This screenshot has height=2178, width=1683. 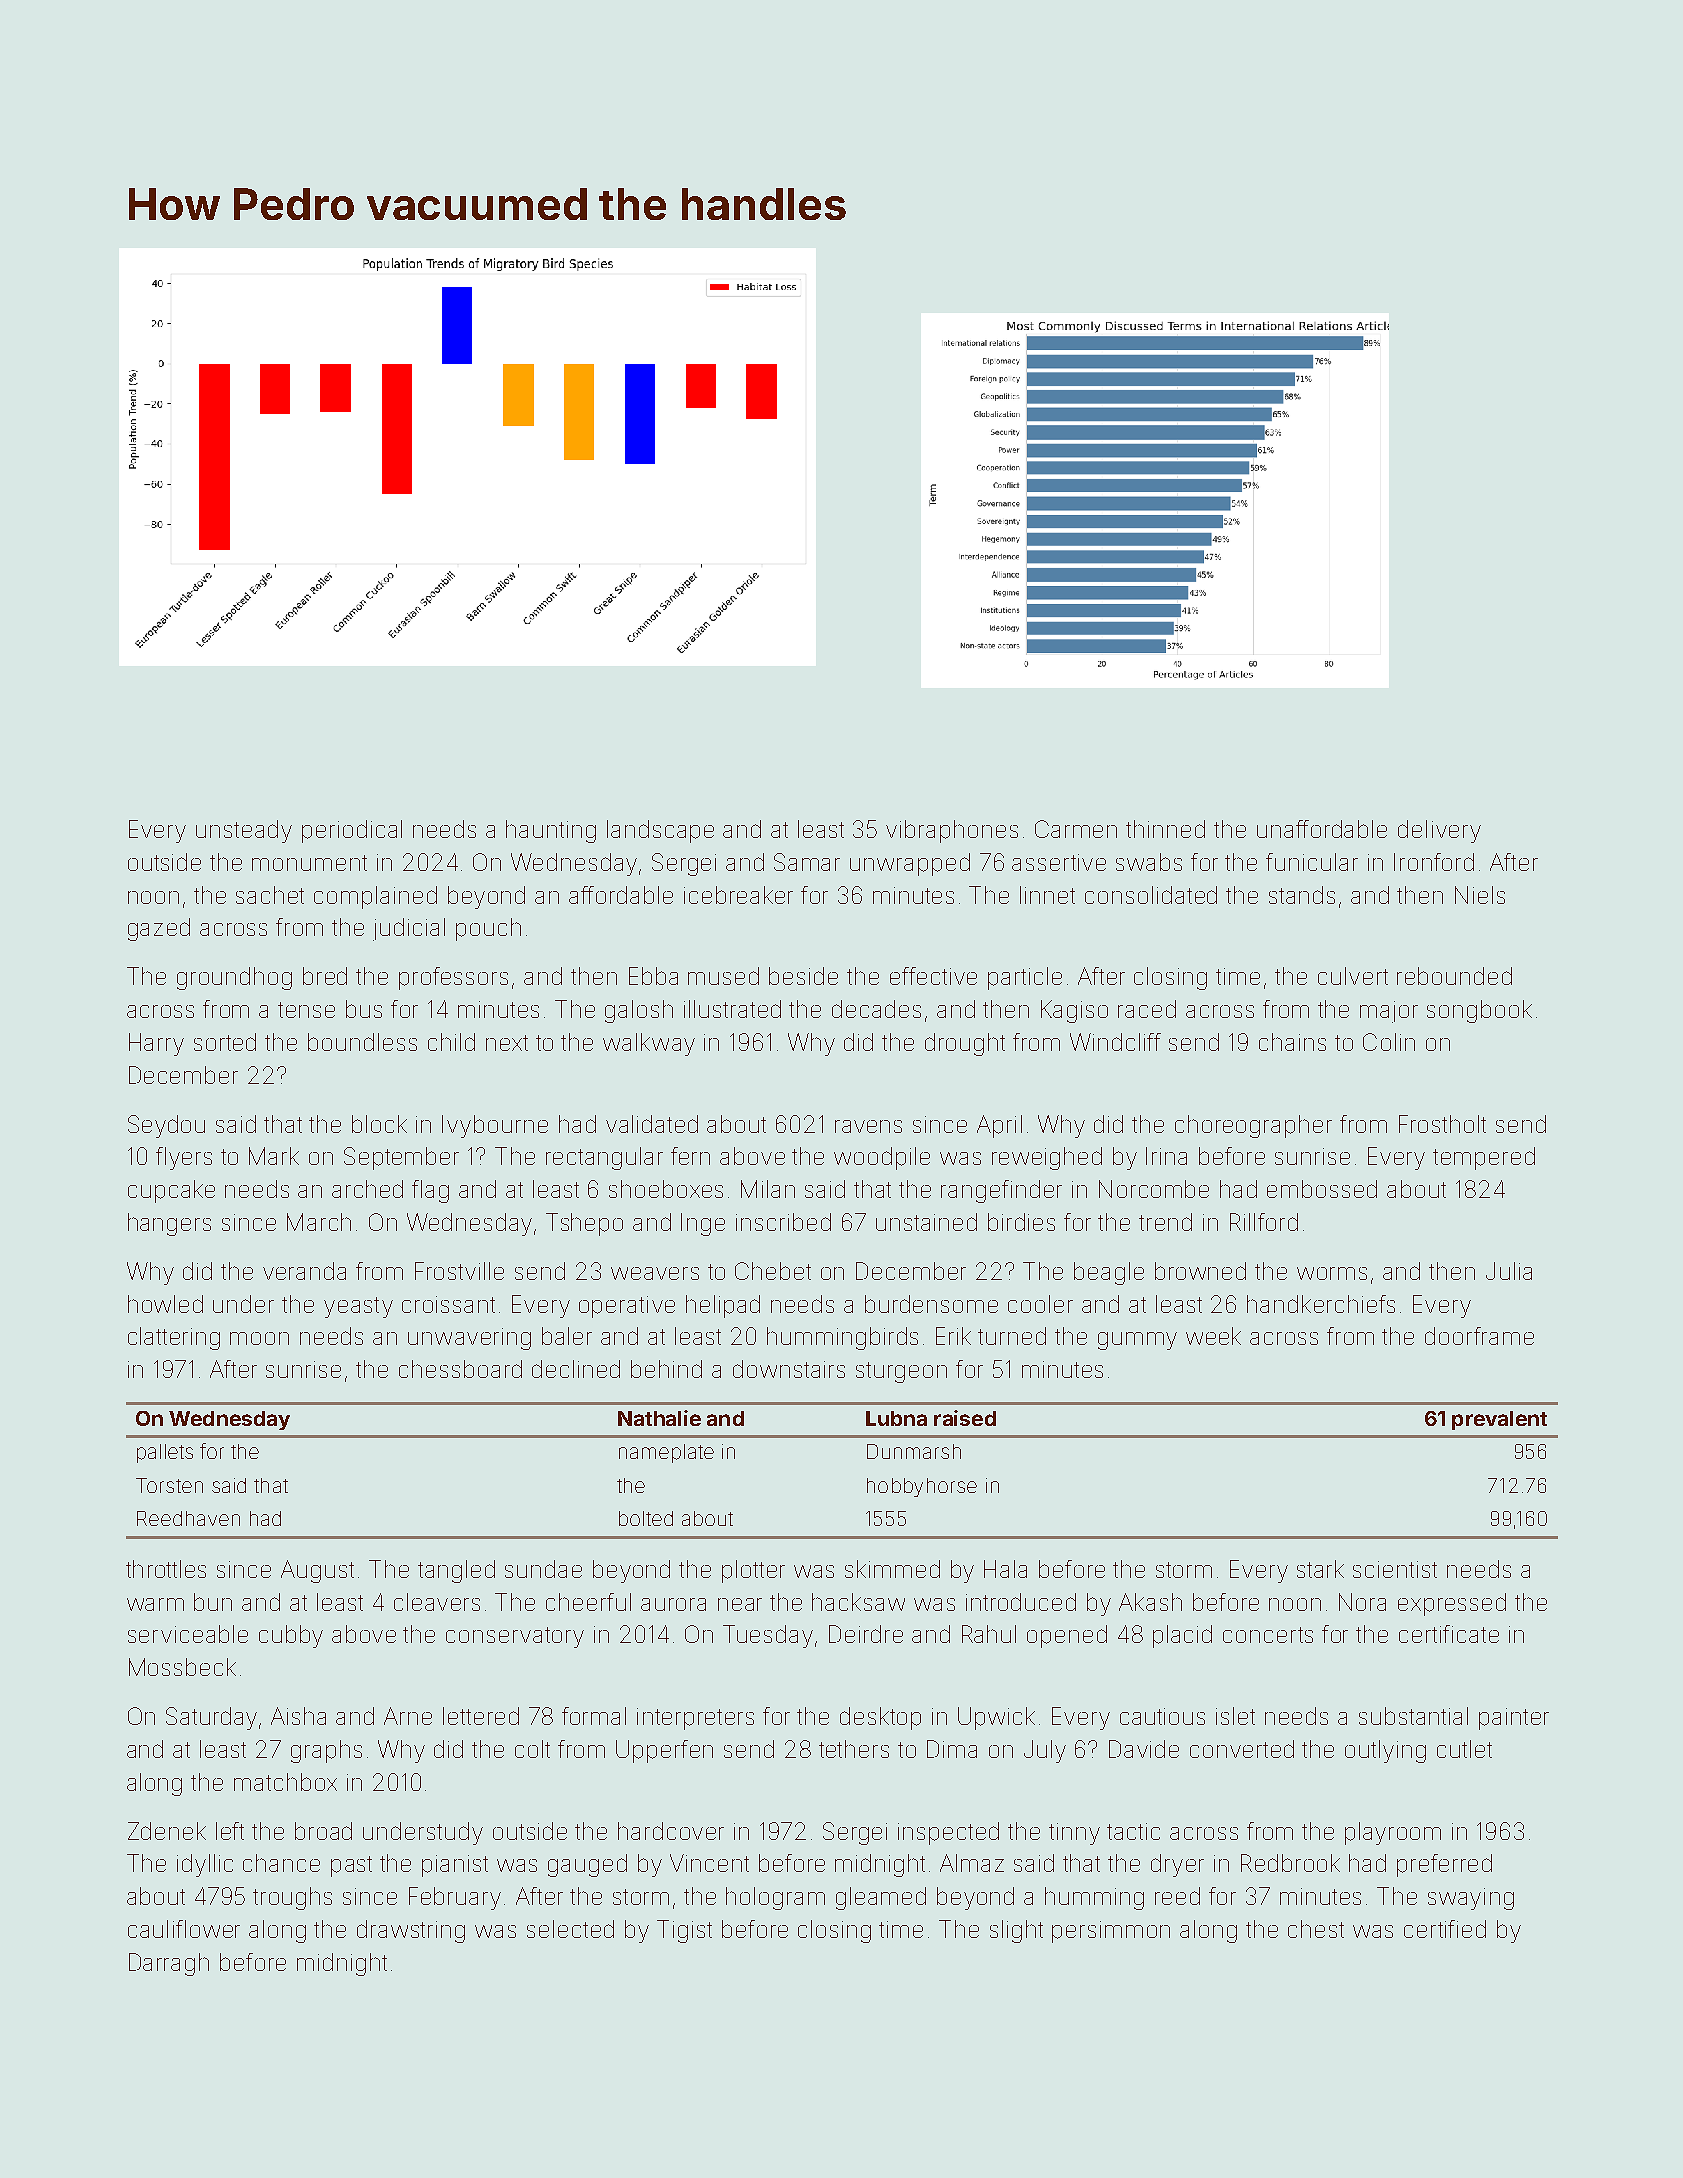 What do you see at coordinates (411, 1931) in the screenshot?
I see `drawstring` at bounding box center [411, 1931].
